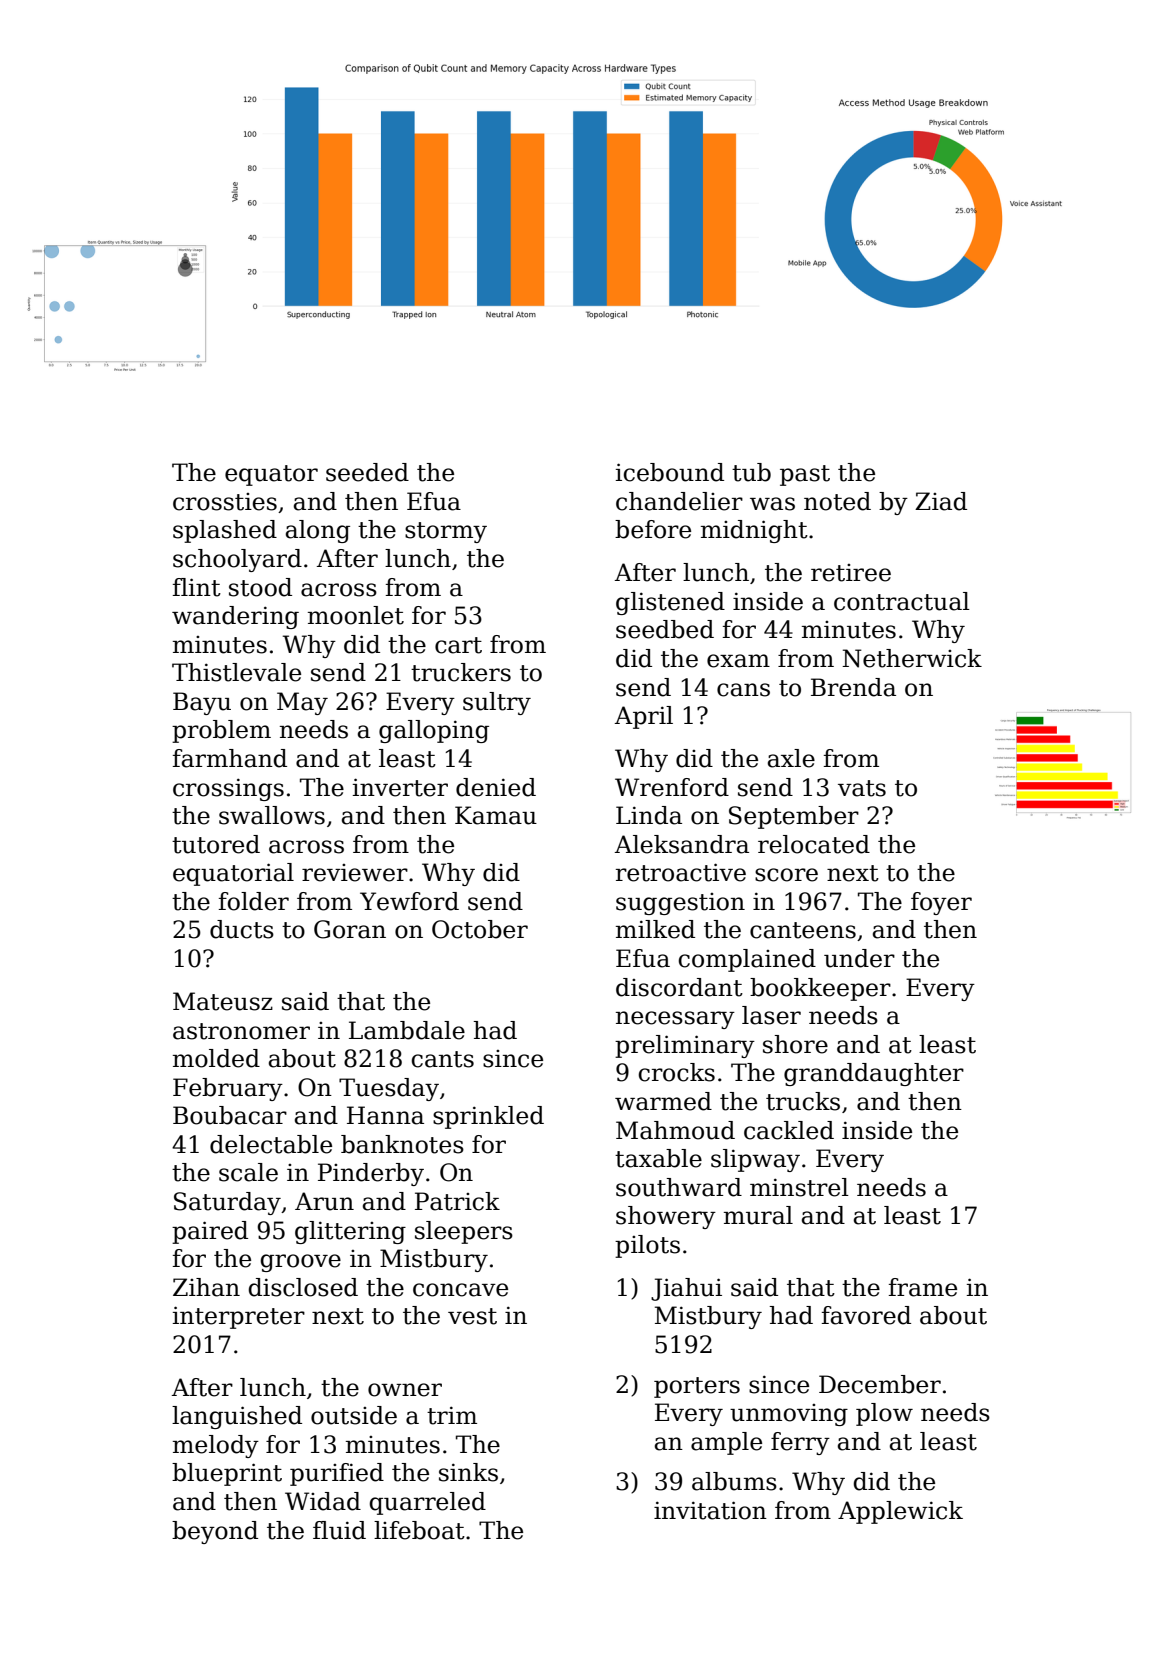 The width and height of the image is (1165, 1654). What do you see at coordinates (367, 472) in the image?
I see `seeded` at bounding box center [367, 472].
